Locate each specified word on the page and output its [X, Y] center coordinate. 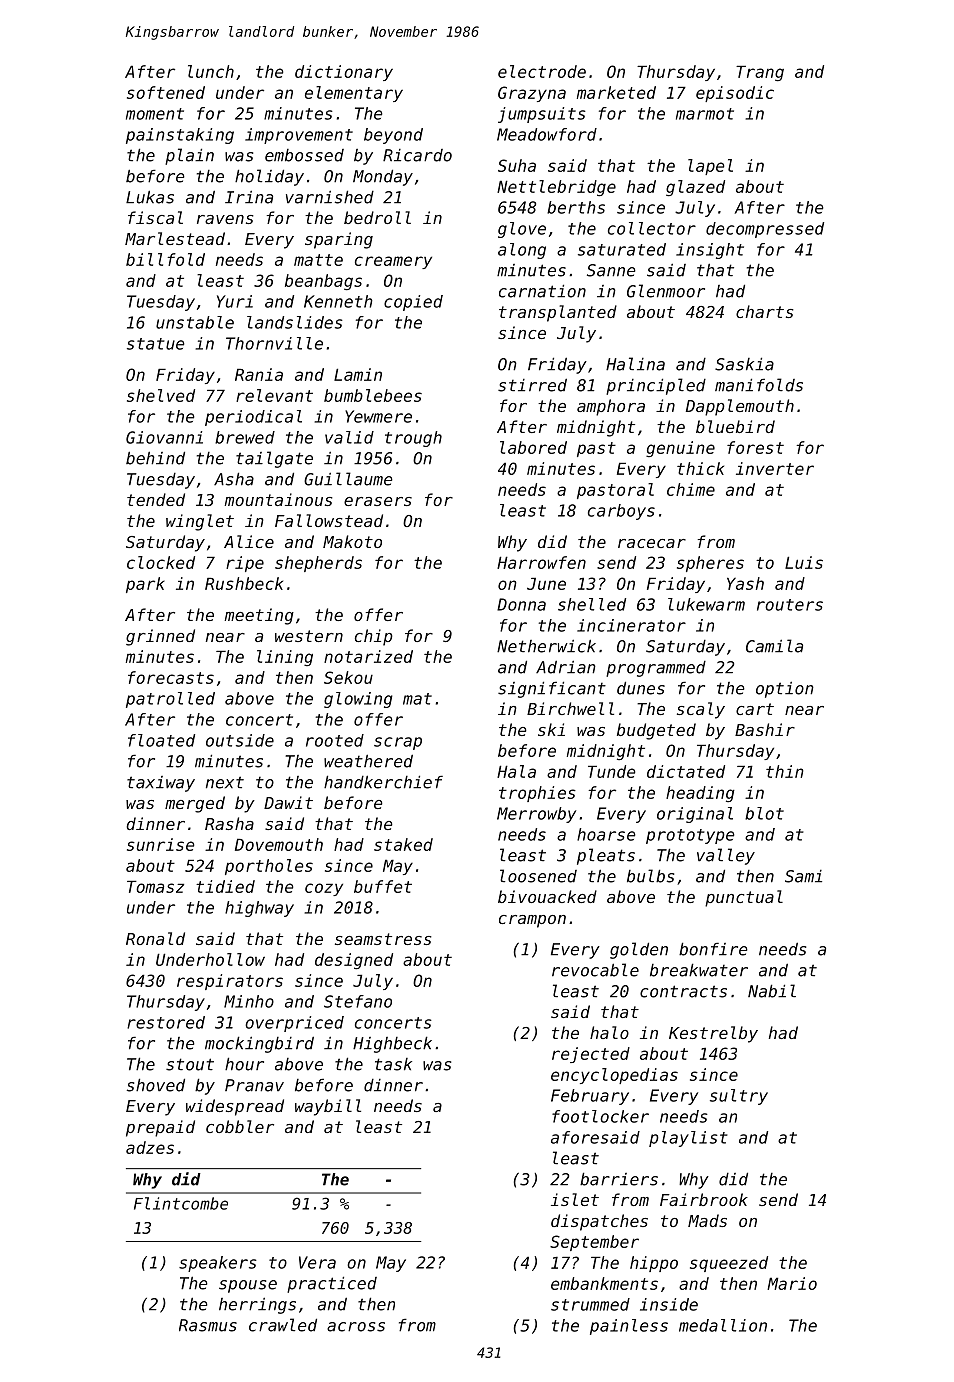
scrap [398, 743]
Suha [517, 165]
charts [765, 311]
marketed [616, 92]
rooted [335, 740]
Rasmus [208, 1325]
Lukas [150, 197]
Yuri [235, 301]
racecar [652, 543]
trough [413, 439]
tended [156, 499]
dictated [686, 771]
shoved [156, 1085]
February [590, 1097]
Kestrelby [713, 1034]
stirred [532, 385]
